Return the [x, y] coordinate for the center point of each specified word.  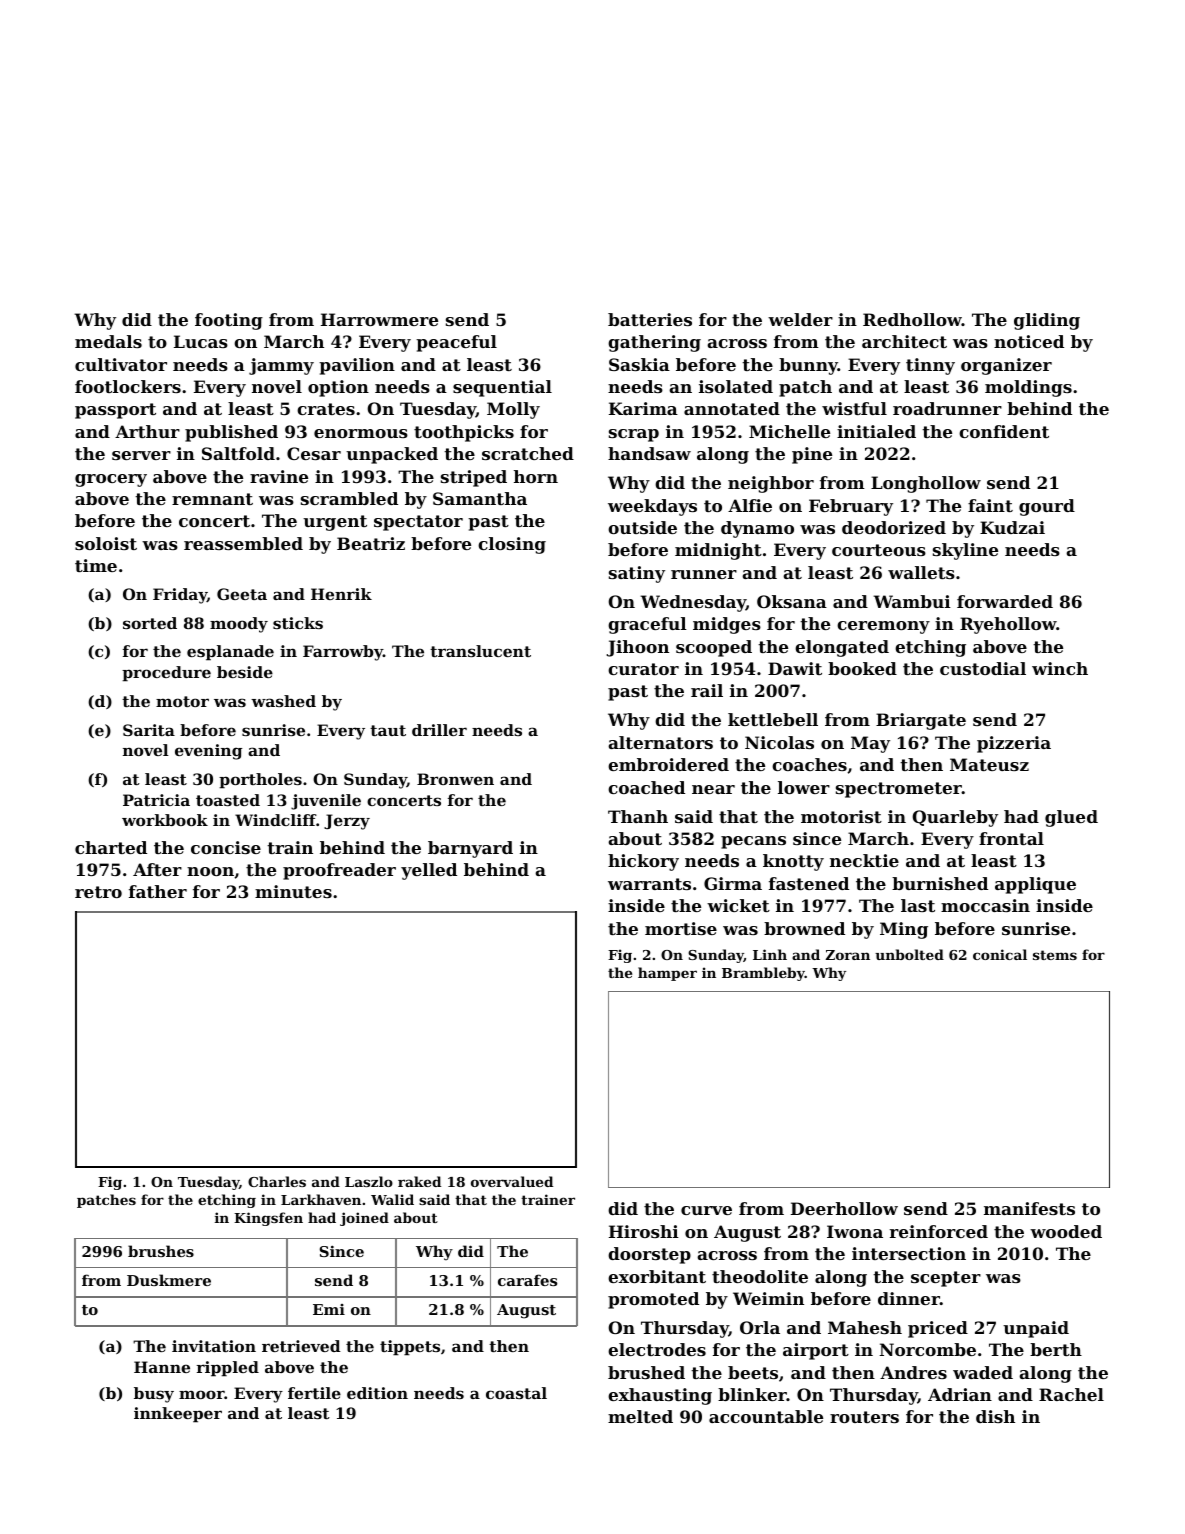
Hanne [162, 1367]
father [158, 891]
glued [1071, 818]
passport [115, 411]
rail [707, 690]
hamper [667, 974]
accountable [766, 1416]
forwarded [1005, 601]
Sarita [149, 730]
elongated [842, 648]
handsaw [649, 453]
